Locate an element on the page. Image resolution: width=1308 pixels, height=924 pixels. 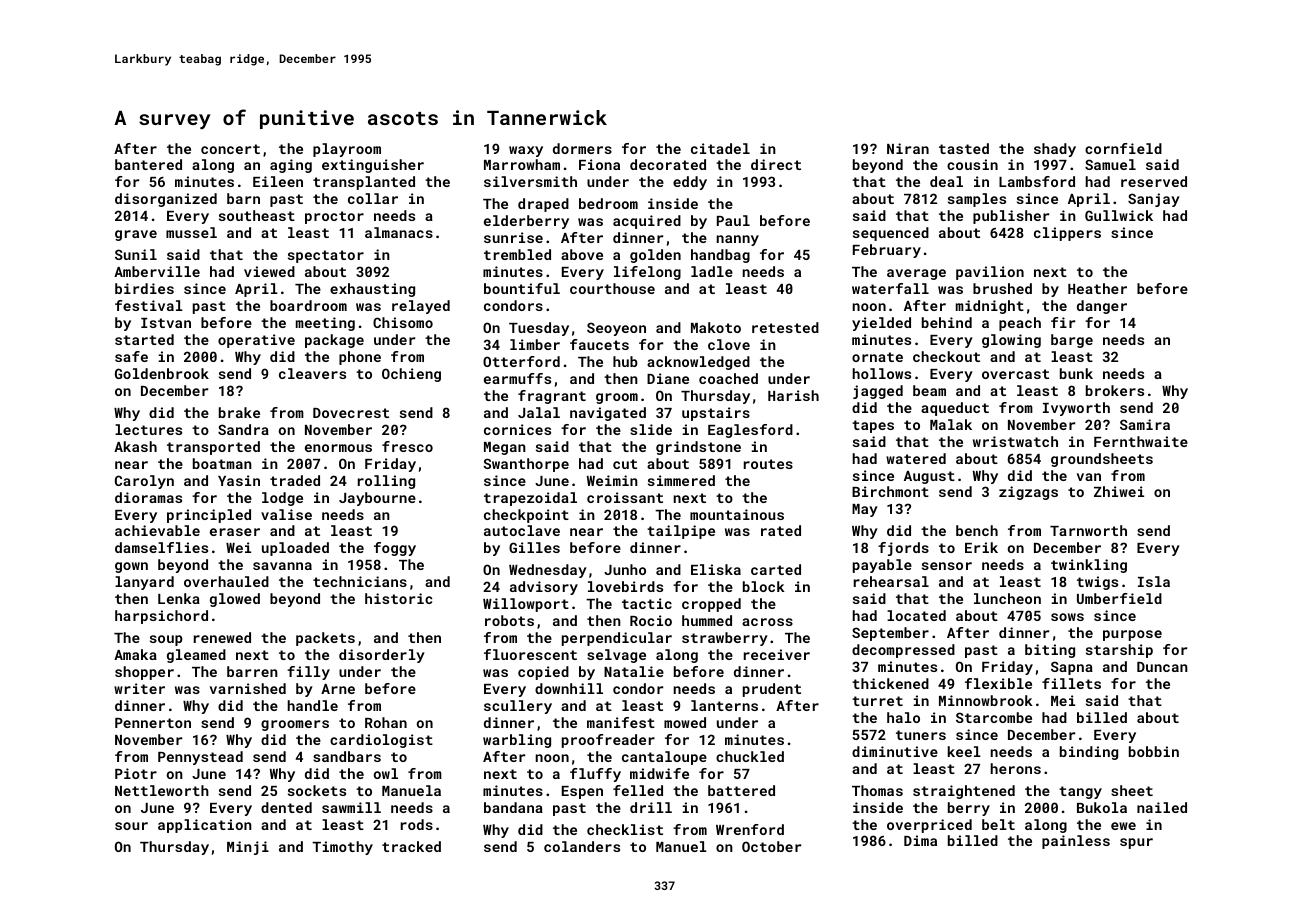
dormers is located at coordinates (582, 148).
